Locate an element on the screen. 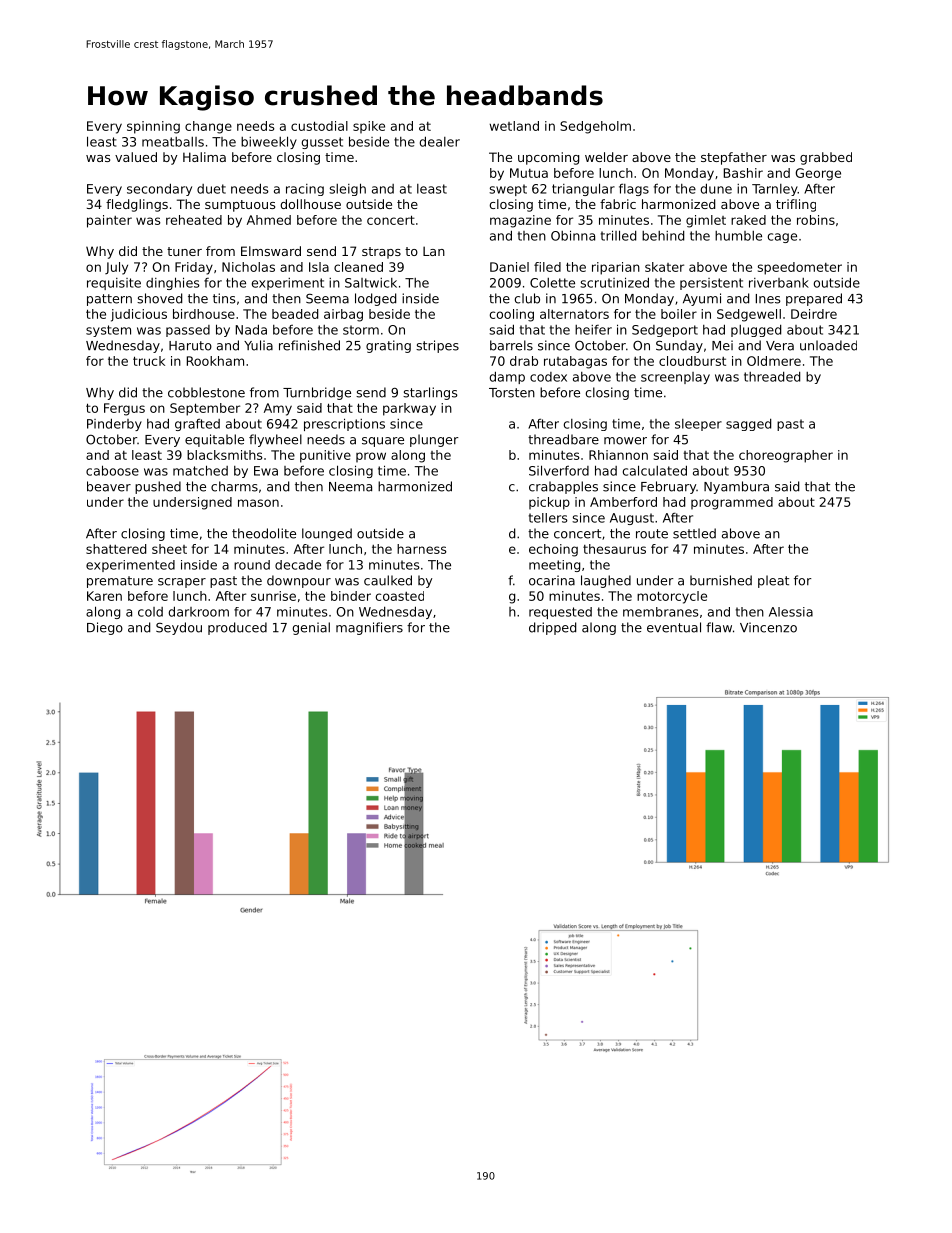 This screenshot has height=1233, width=952. choreographer is located at coordinates (786, 456).
